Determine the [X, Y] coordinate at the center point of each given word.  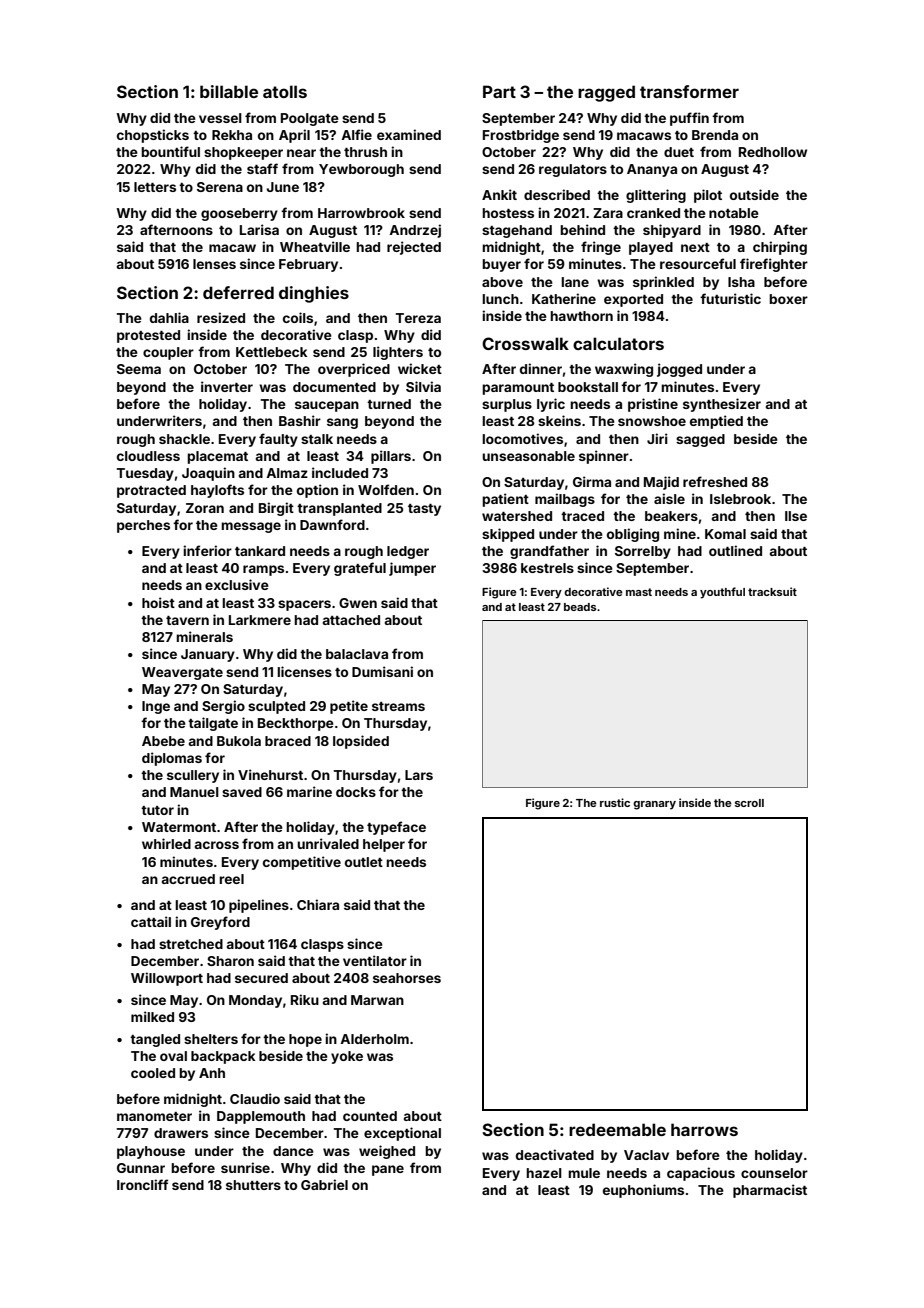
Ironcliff [142, 1184]
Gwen [358, 603]
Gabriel [324, 1184]
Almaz [287, 473]
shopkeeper [243, 153]
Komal [725, 534]
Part [499, 91]
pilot [708, 196]
